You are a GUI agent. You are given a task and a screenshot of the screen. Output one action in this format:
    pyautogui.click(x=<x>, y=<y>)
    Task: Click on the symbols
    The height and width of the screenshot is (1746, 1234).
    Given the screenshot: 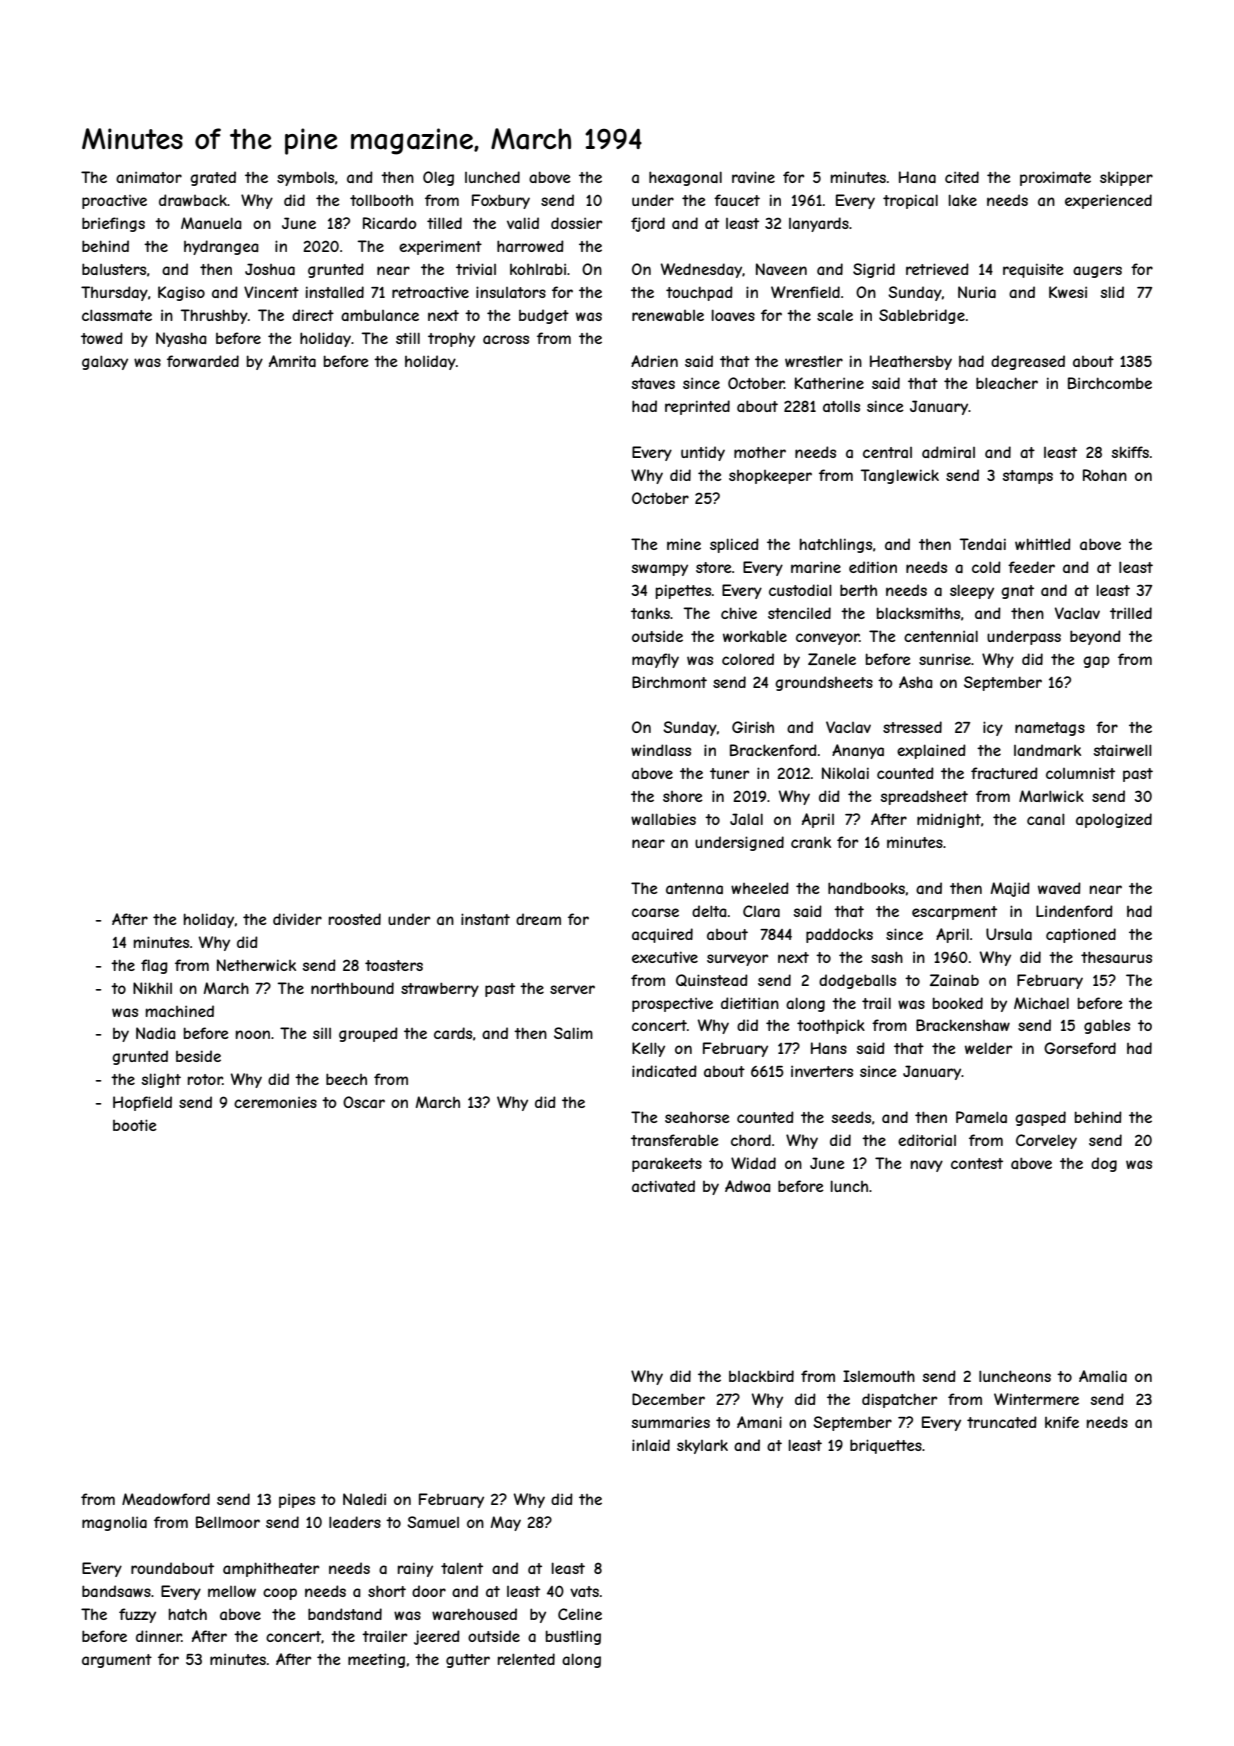 What is the action you would take?
    pyautogui.click(x=305, y=178)
